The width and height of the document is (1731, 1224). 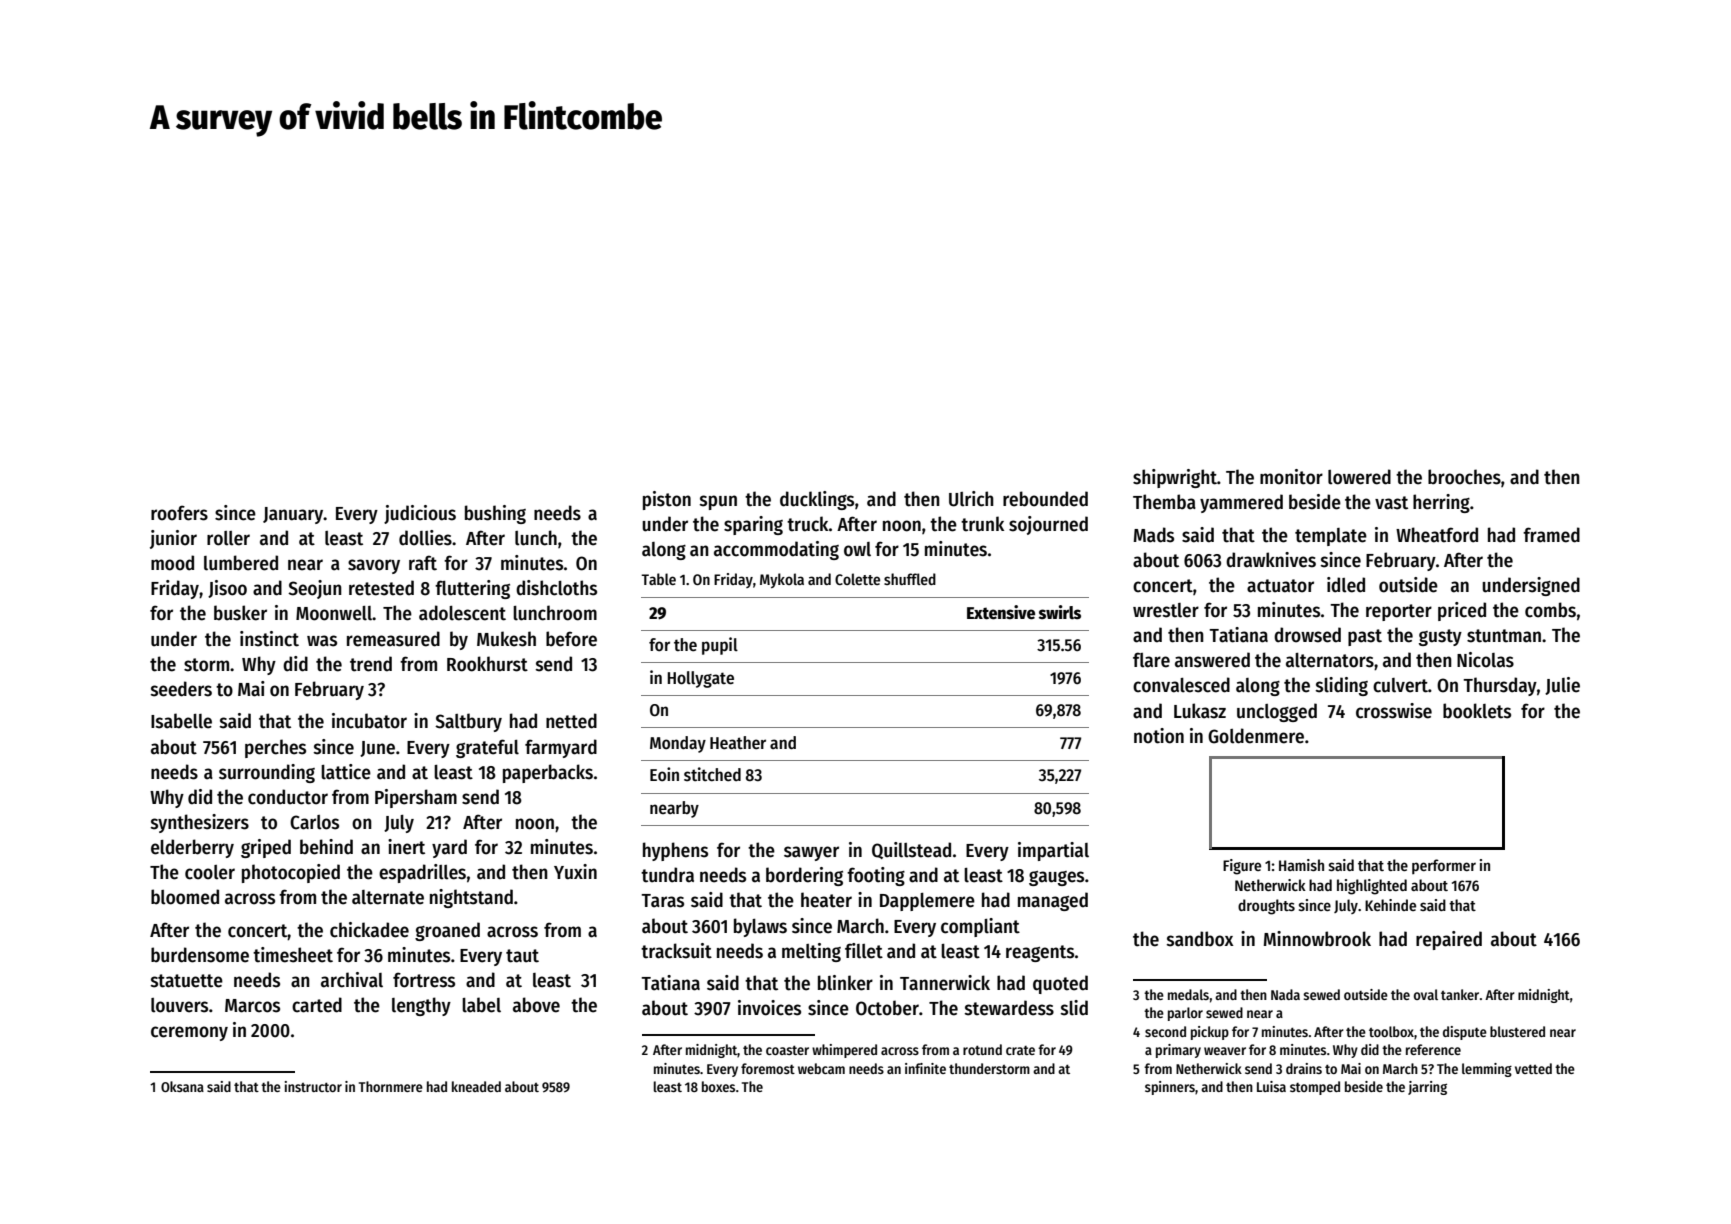 What do you see at coordinates (391, 1086) in the document?
I see `Thornmere` at bounding box center [391, 1086].
